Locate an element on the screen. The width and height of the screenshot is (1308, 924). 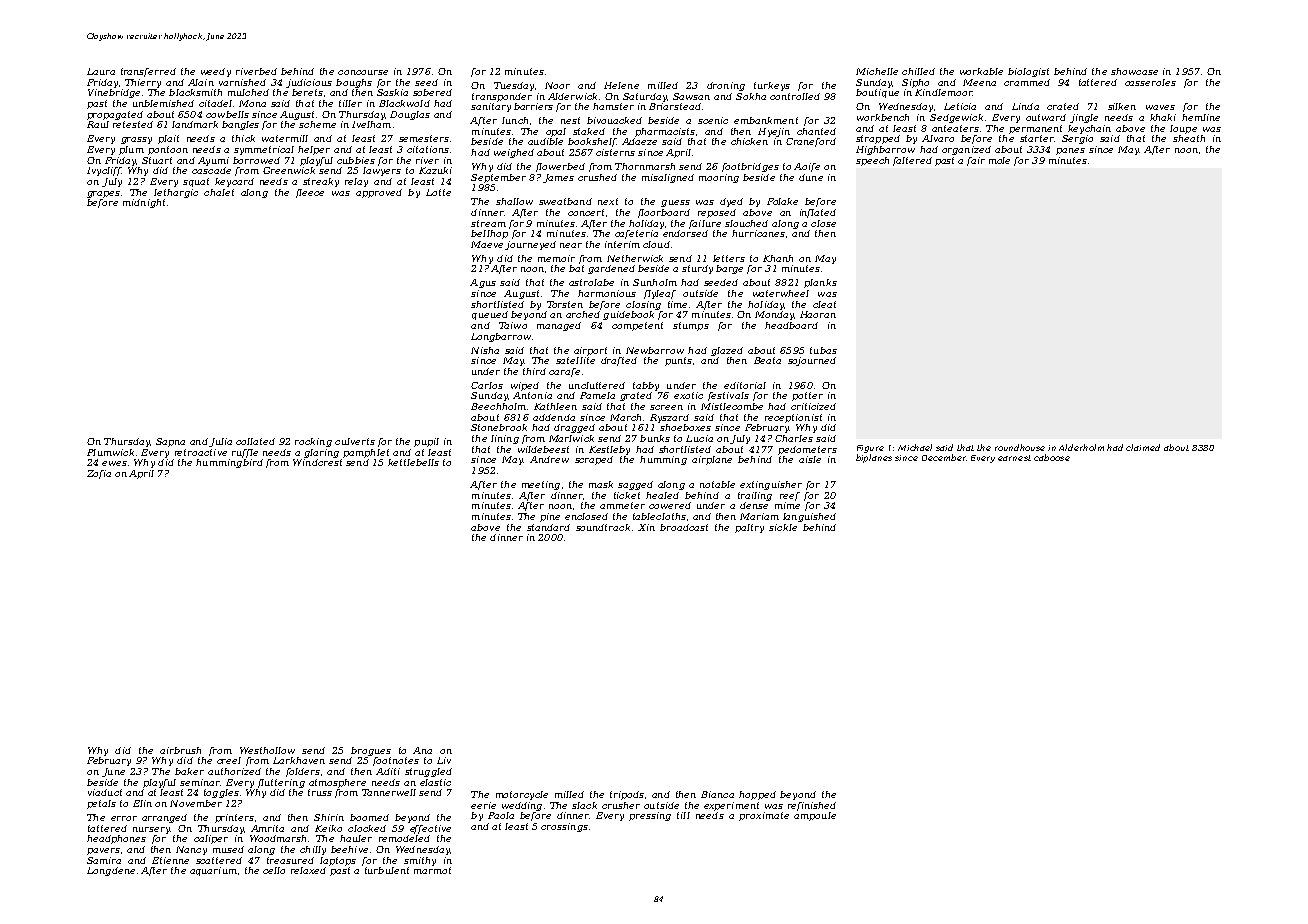
glaring is located at coordinates (321, 453).
